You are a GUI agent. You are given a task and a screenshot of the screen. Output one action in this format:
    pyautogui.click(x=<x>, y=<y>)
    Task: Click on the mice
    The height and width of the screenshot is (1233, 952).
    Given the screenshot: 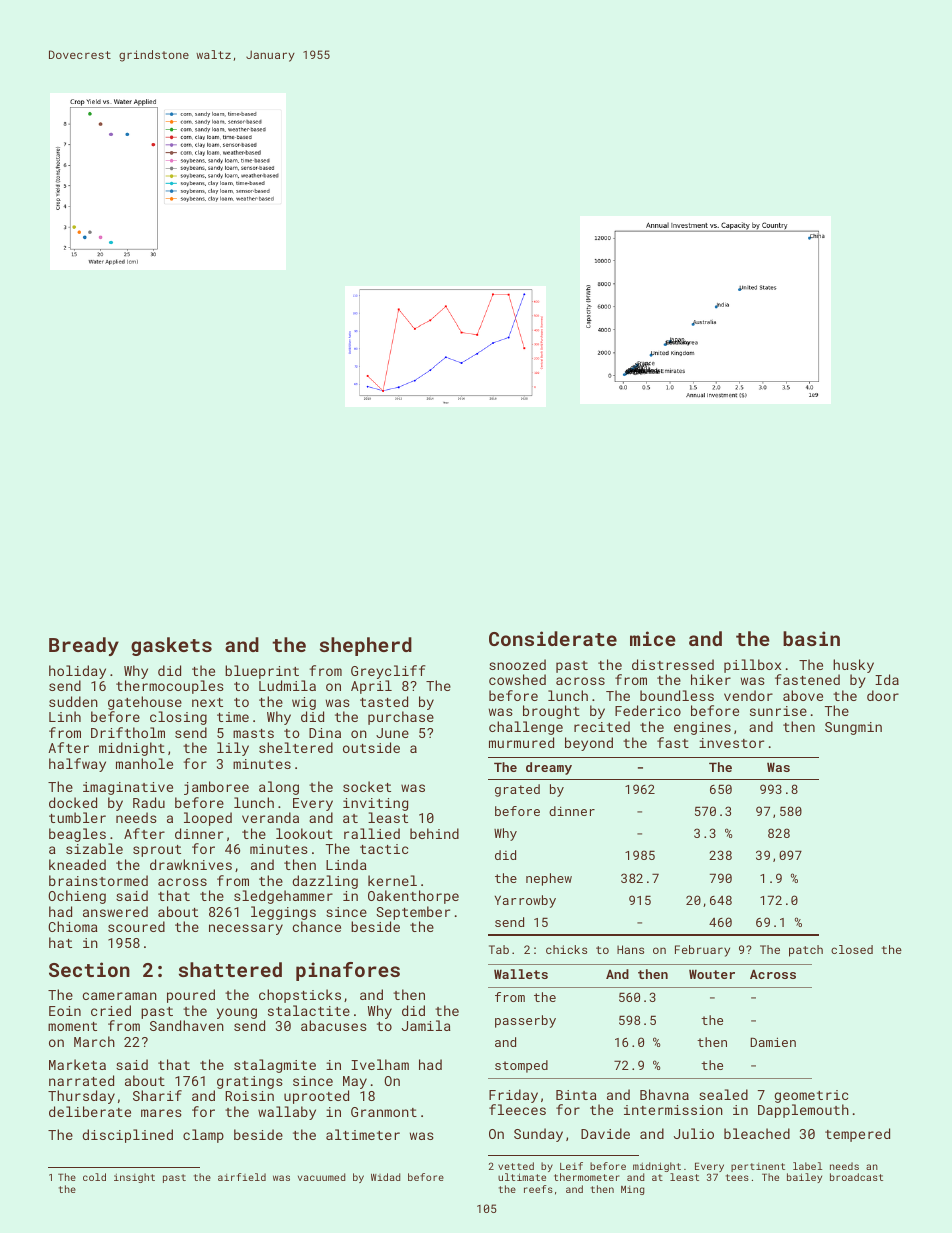 What is the action you would take?
    pyautogui.click(x=653, y=638)
